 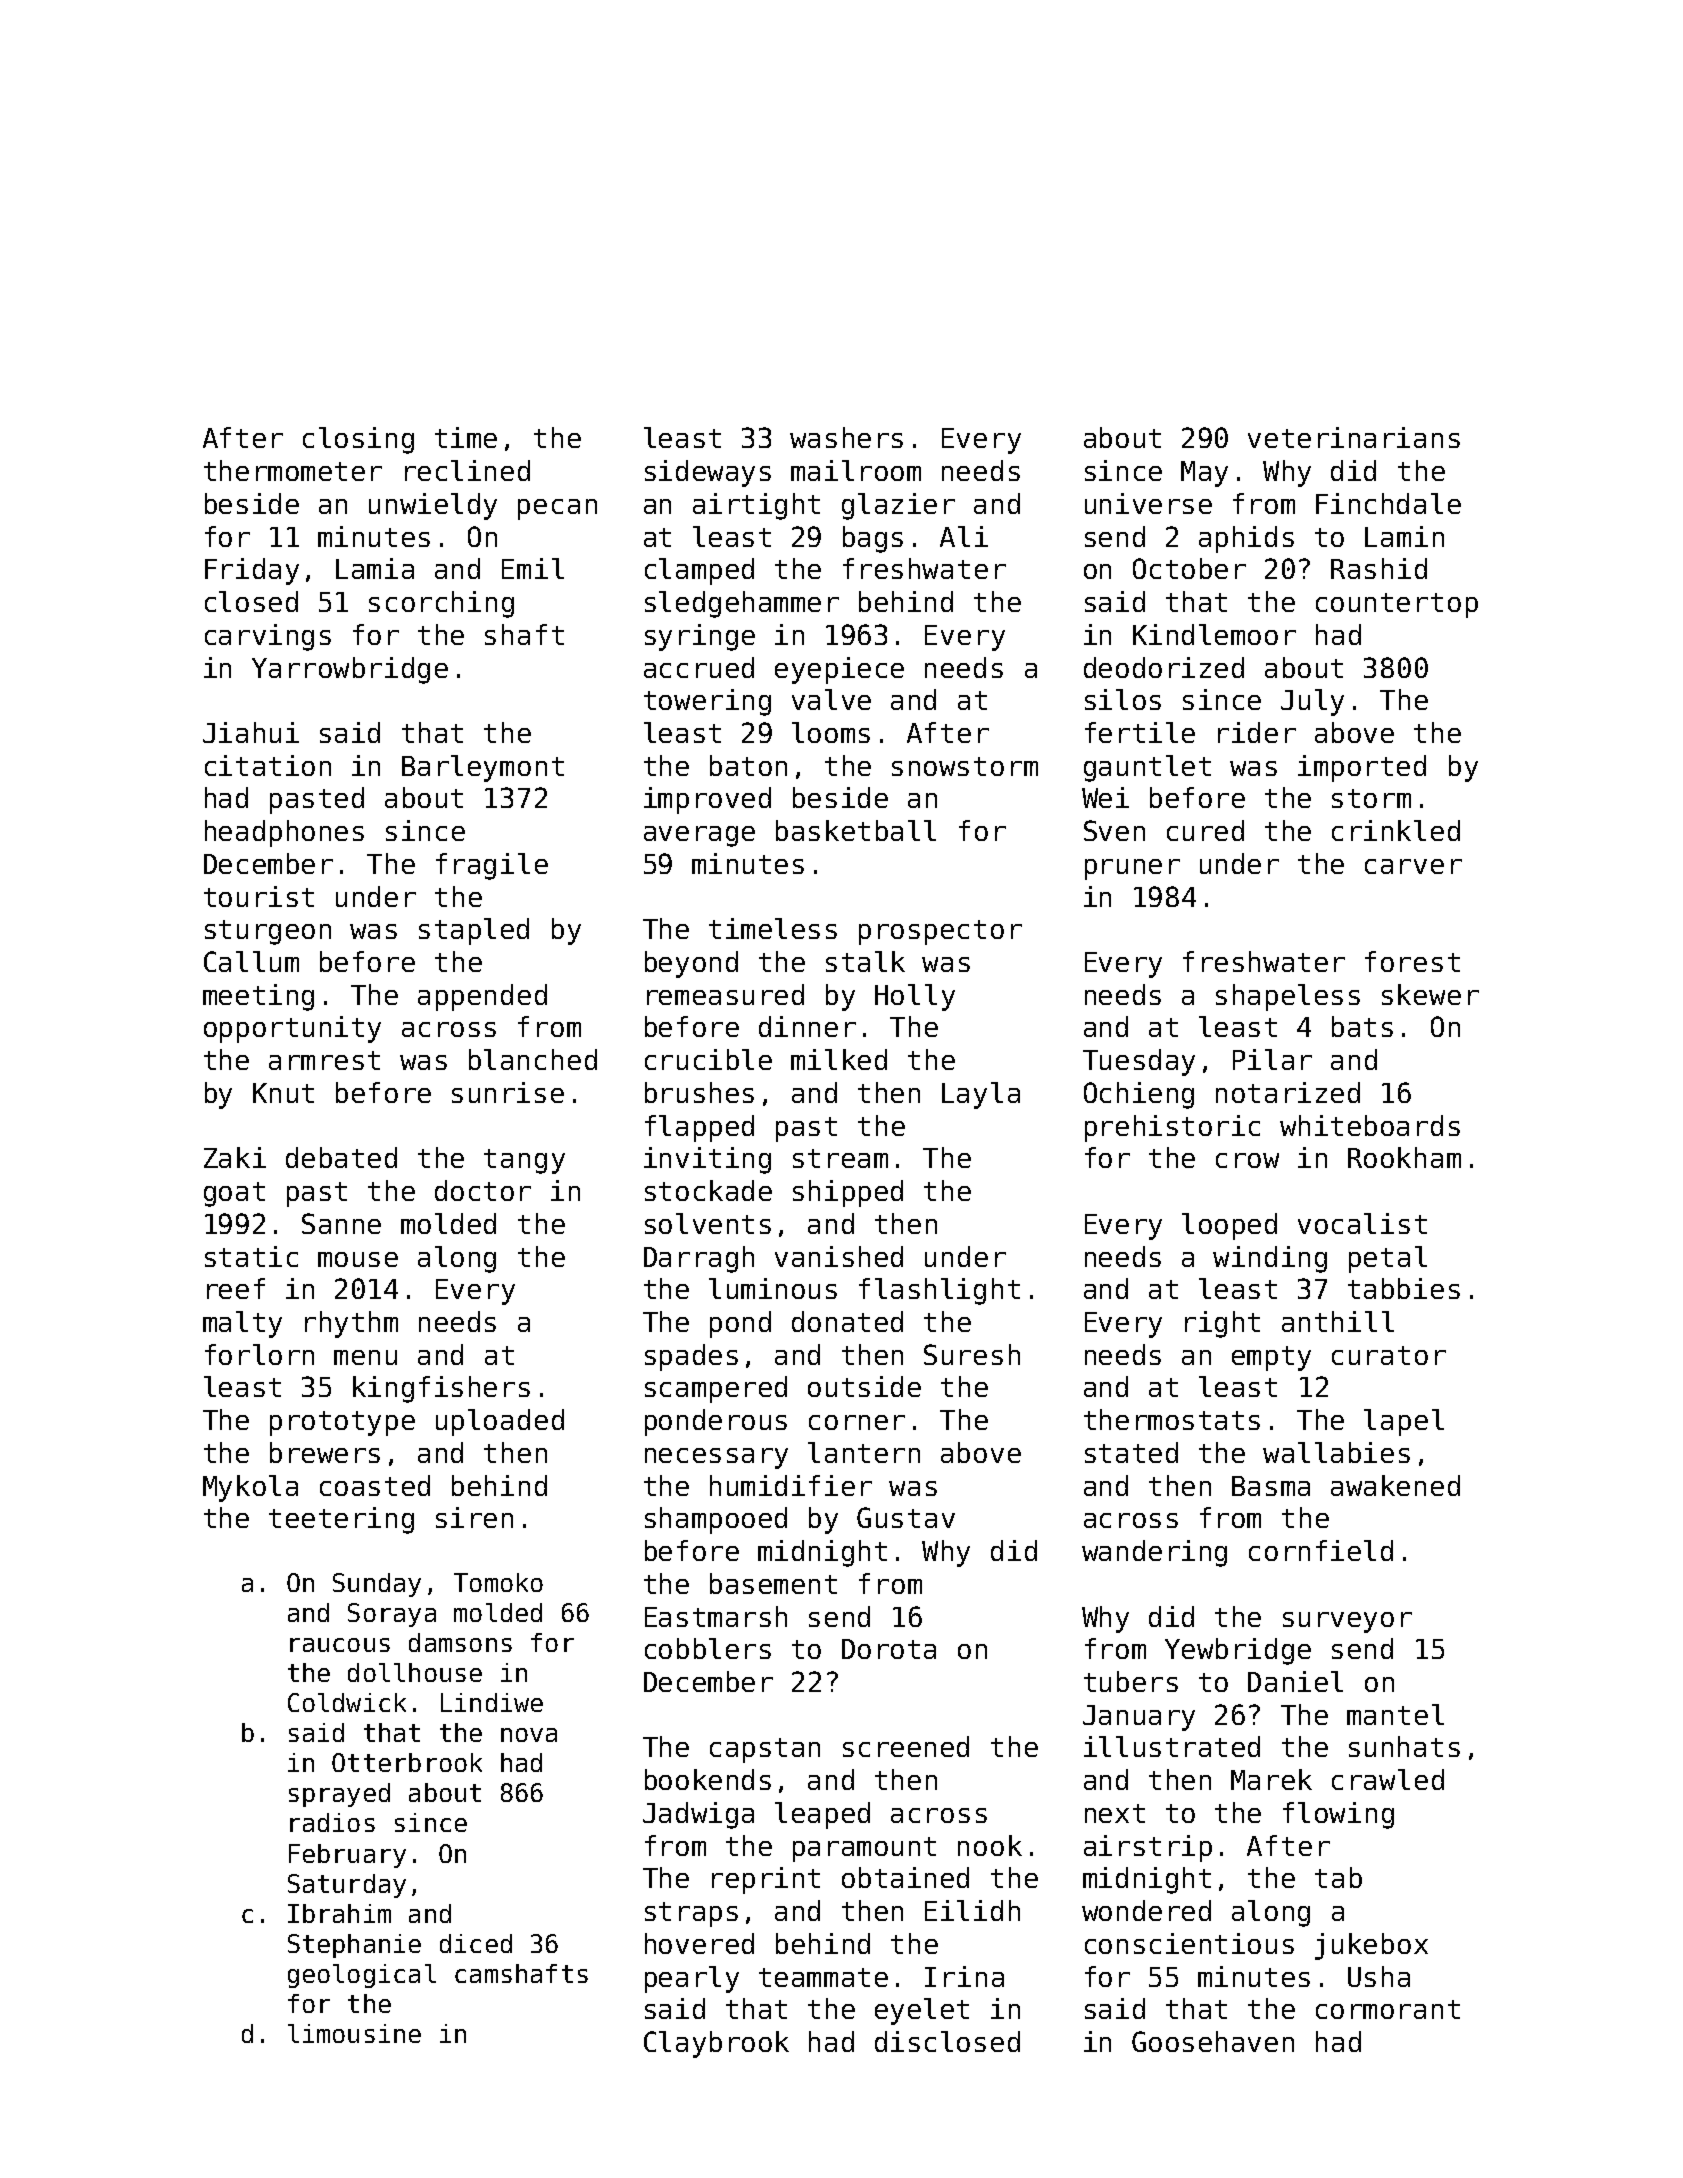 What do you see at coordinates (1354, 437) in the image?
I see `veterinarians` at bounding box center [1354, 437].
